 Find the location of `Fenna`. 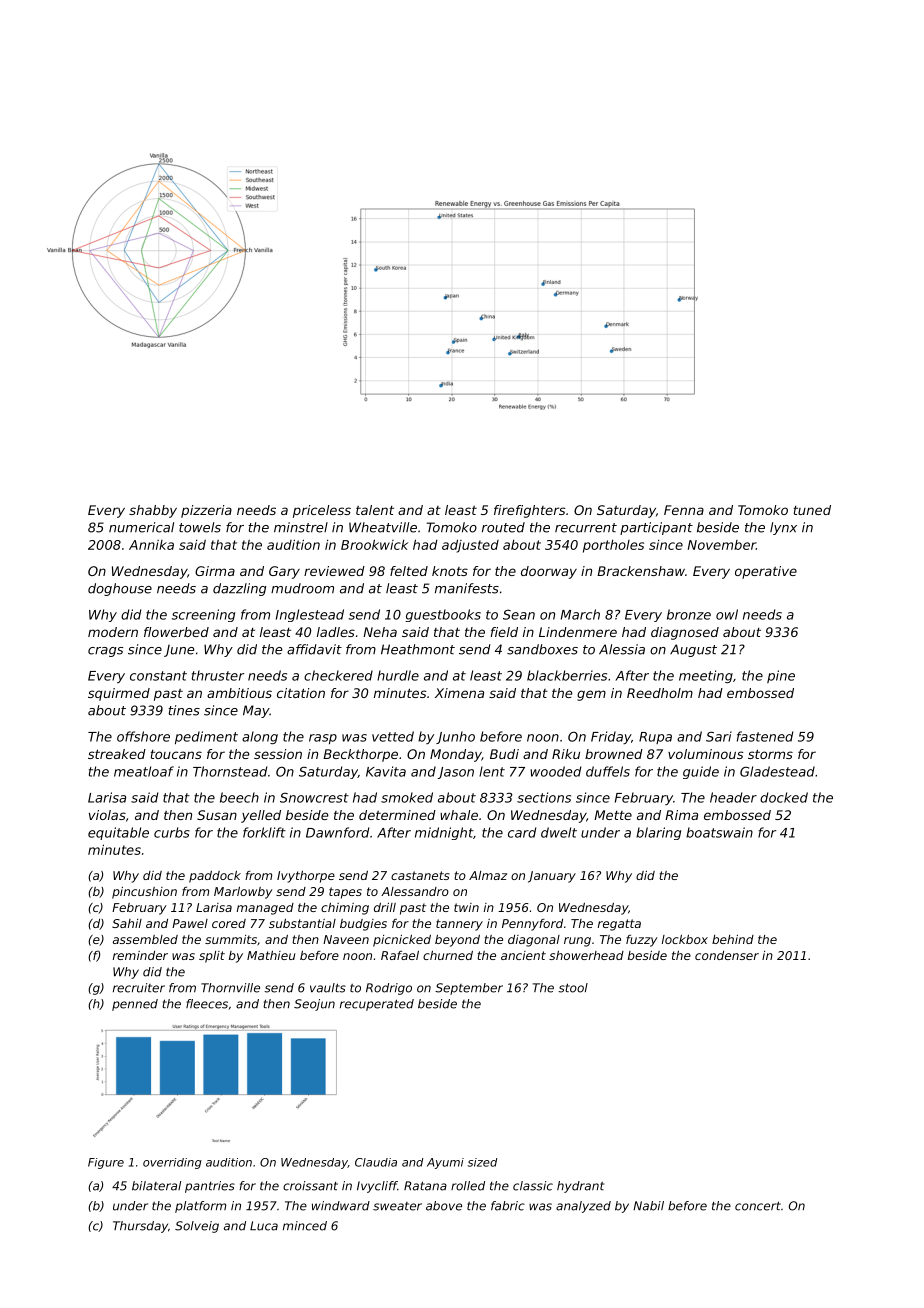

Fenna is located at coordinates (684, 510).
